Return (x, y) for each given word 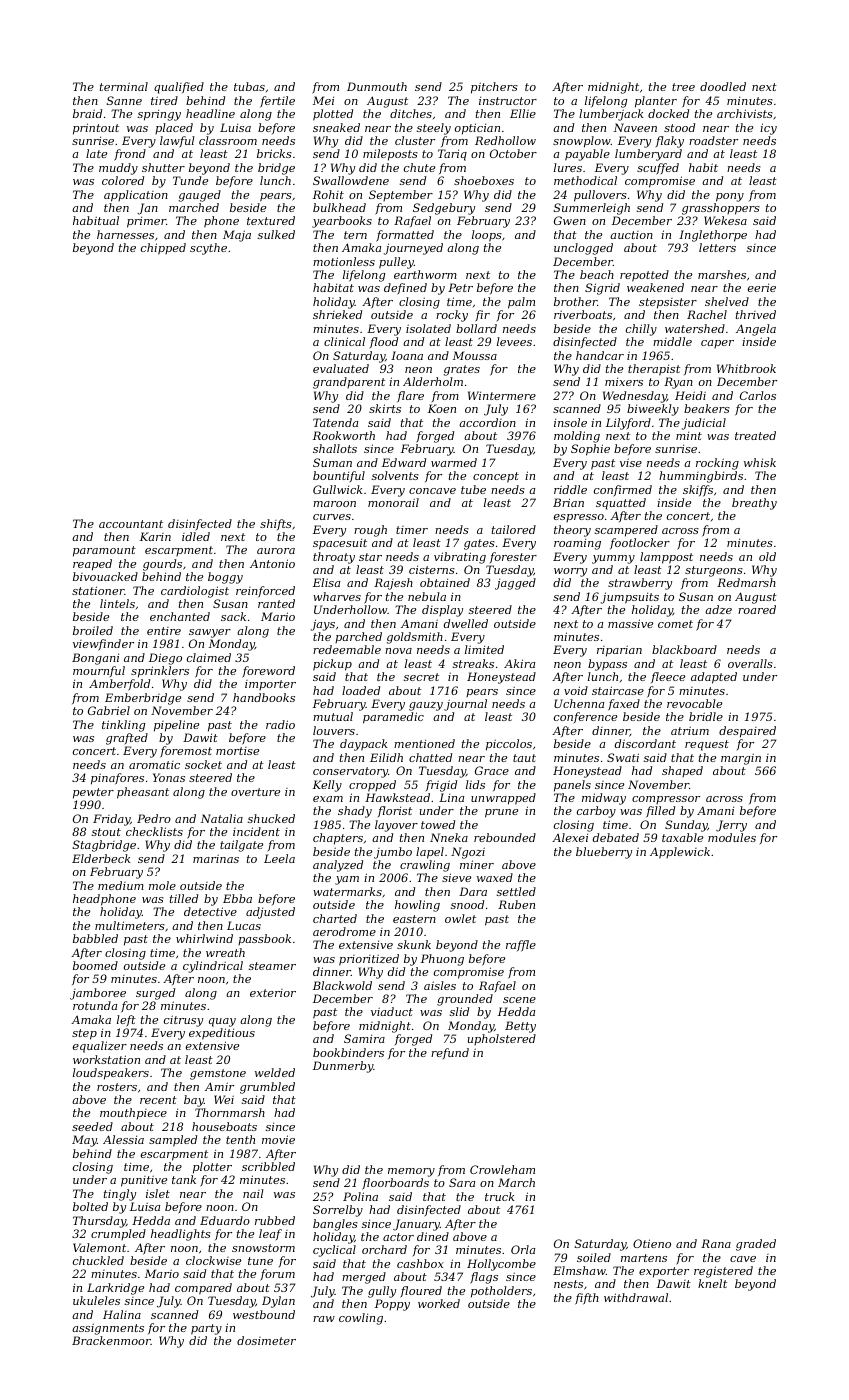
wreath (225, 952)
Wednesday (635, 397)
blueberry (604, 853)
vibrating (460, 558)
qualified (179, 88)
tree (683, 87)
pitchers (494, 88)
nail (253, 1193)
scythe (208, 249)
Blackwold (342, 985)
